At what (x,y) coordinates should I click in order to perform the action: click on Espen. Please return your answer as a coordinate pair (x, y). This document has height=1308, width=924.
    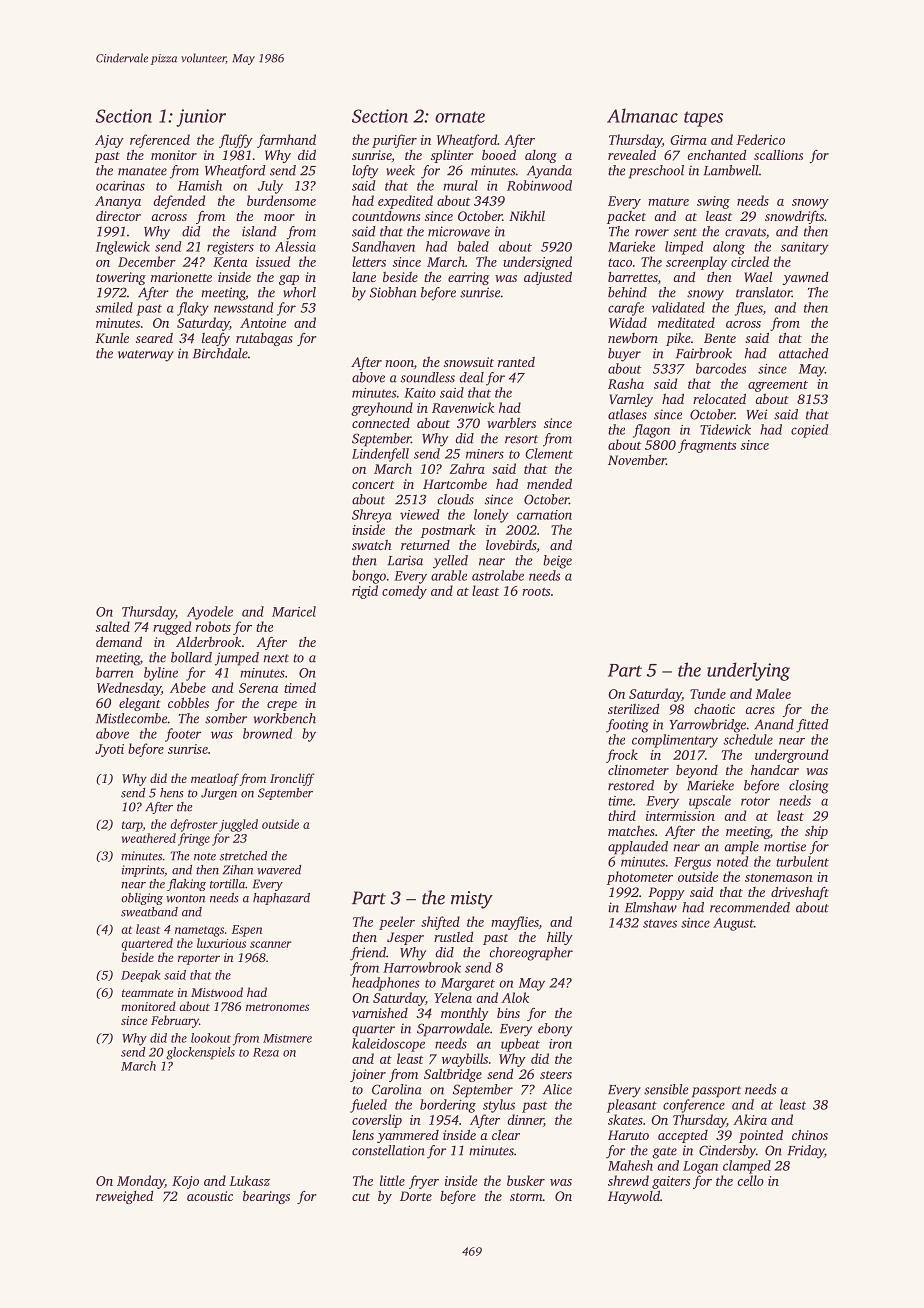
    Looking at the image, I should click on (247, 931).
